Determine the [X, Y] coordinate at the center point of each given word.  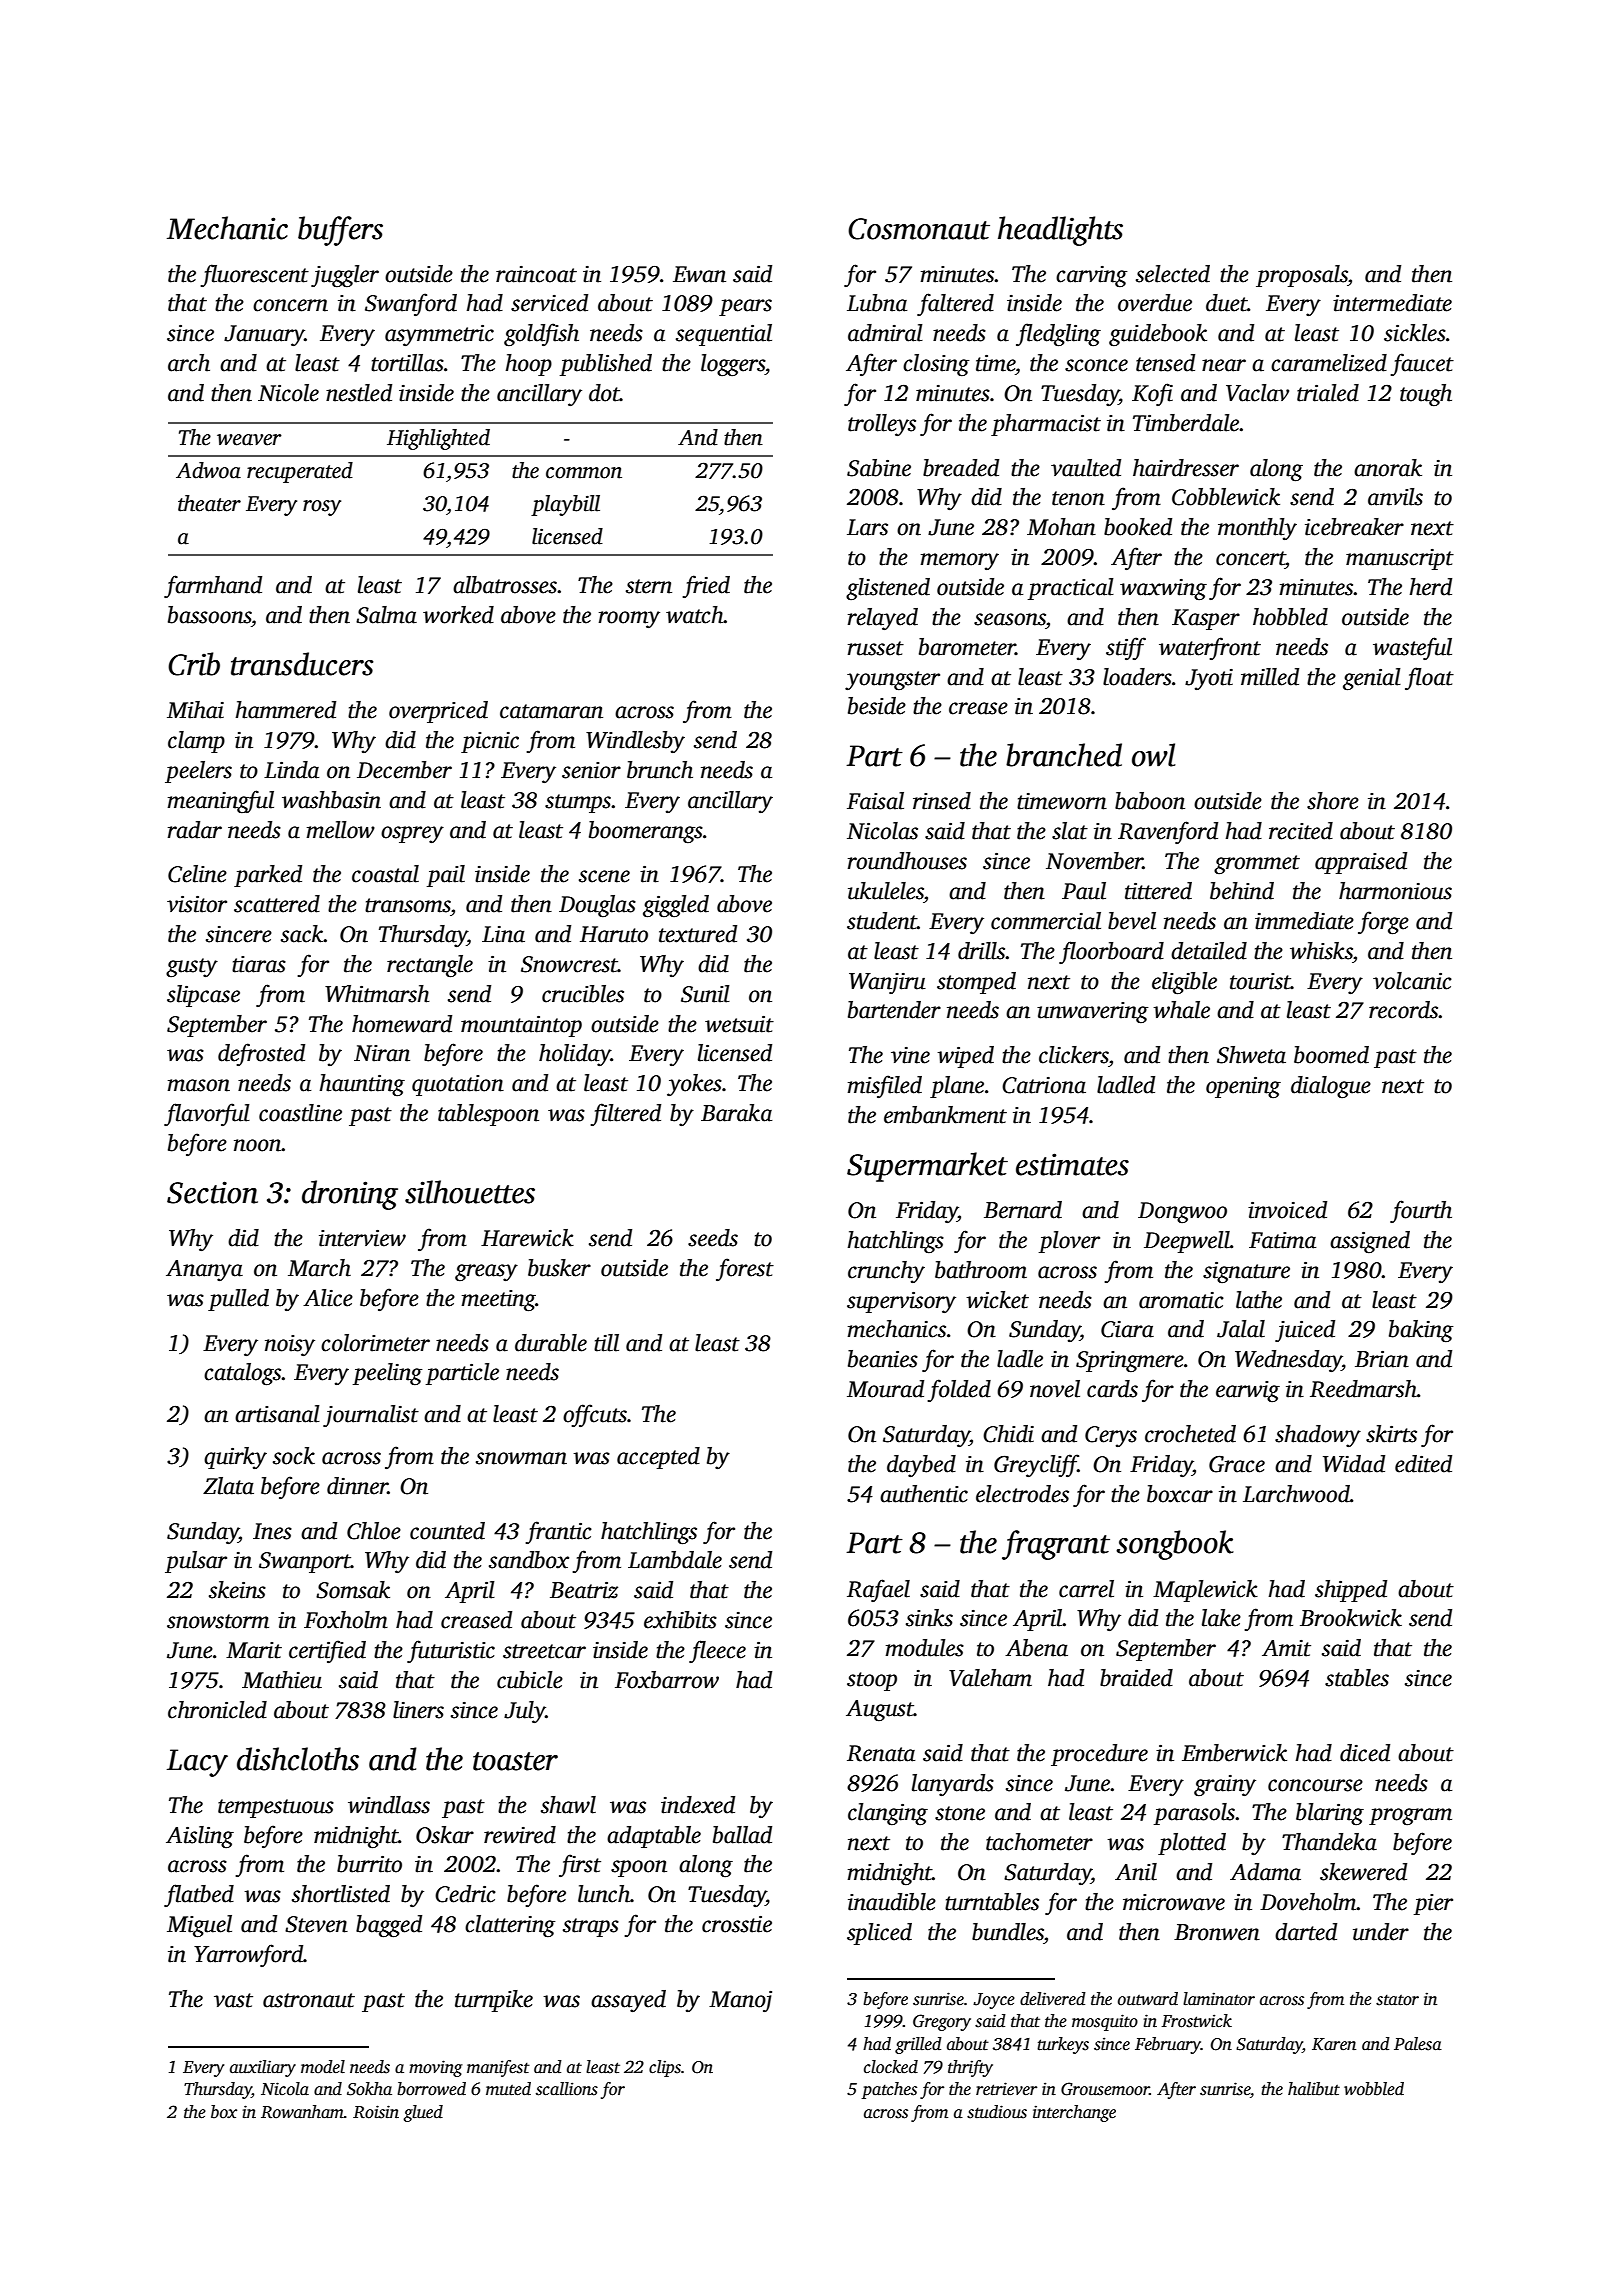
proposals [1302, 276]
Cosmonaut [919, 229]
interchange [1074, 2113]
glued [423, 2113]
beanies [883, 1359]
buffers [340, 231]
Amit [1286, 1648]
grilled [918, 2045]
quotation [458, 1085]
